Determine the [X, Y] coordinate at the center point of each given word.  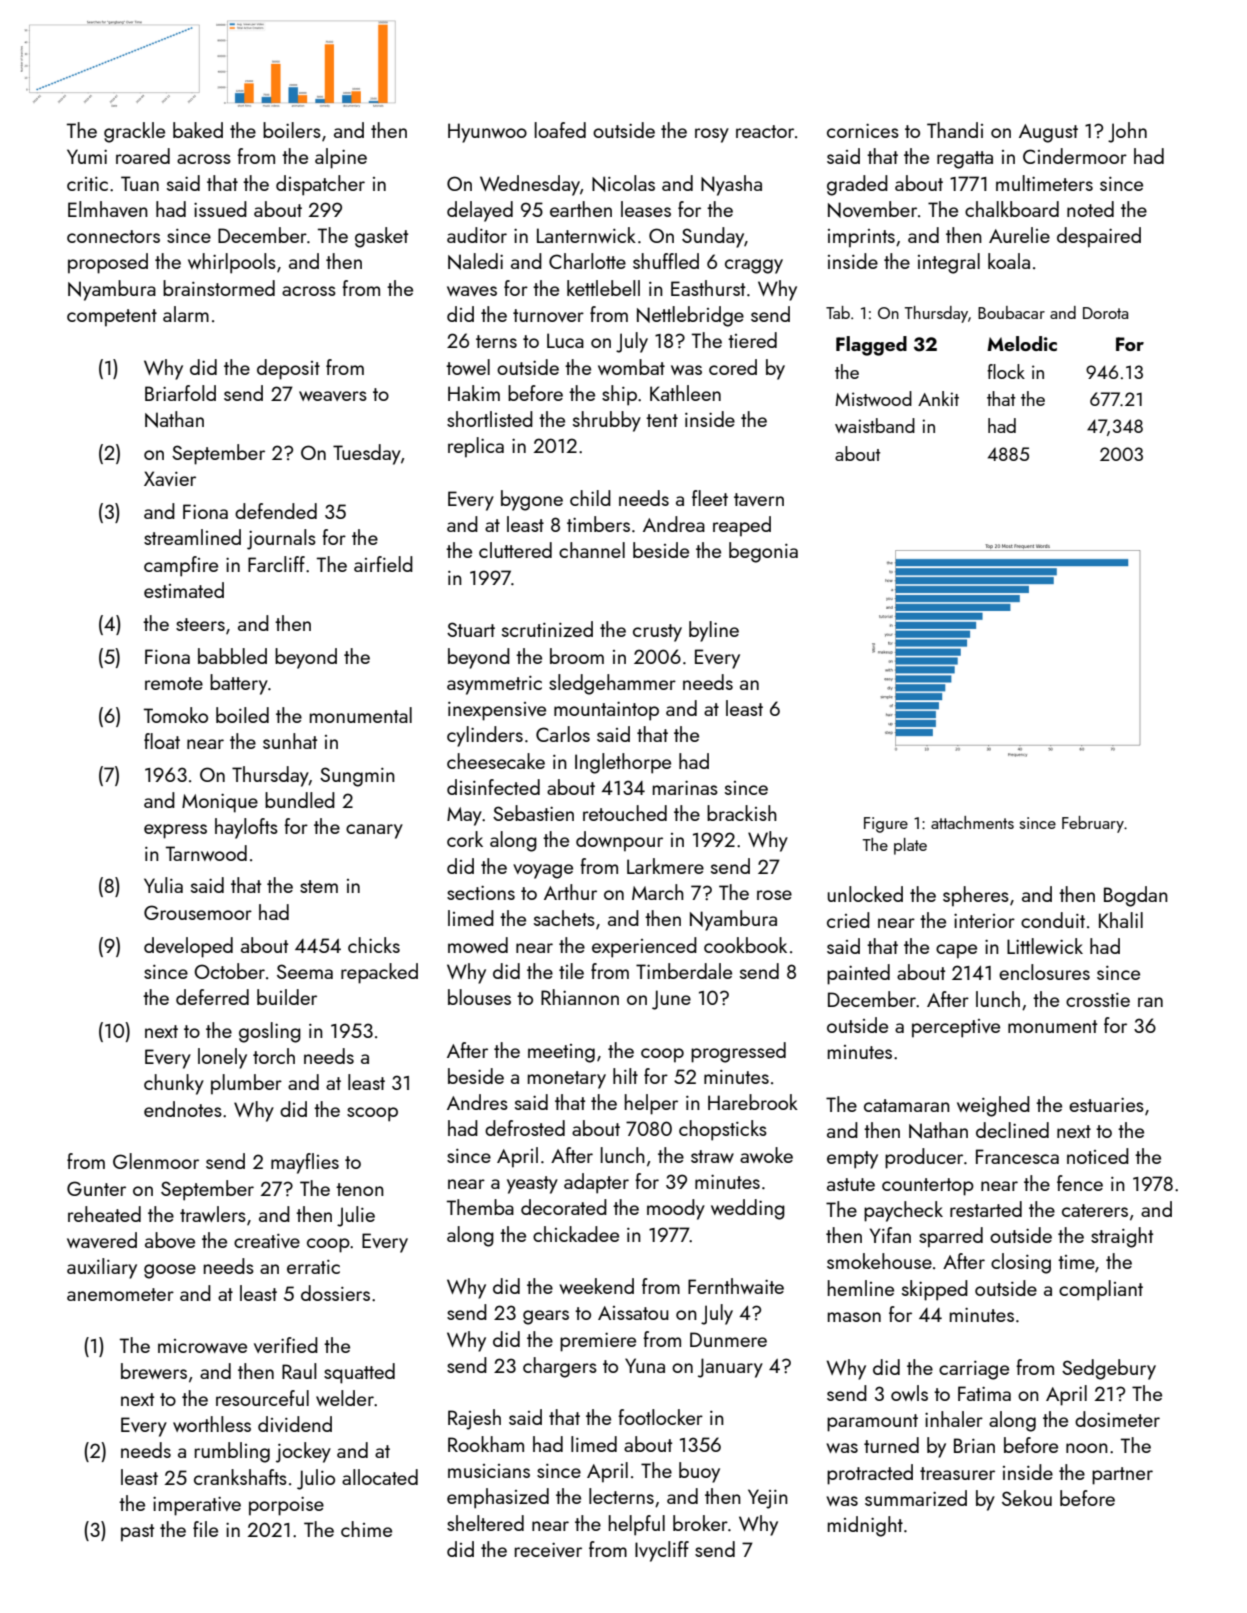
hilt [625, 1076]
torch [274, 1056]
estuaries [1106, 1105]
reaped [742, 526]
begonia [763, 552]
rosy [712, 135]
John [1127, 132]
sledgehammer [612, 684]
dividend [295, 1424]
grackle [134, 132]
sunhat [290, 741]
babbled [232, 656]
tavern [759, 499]
